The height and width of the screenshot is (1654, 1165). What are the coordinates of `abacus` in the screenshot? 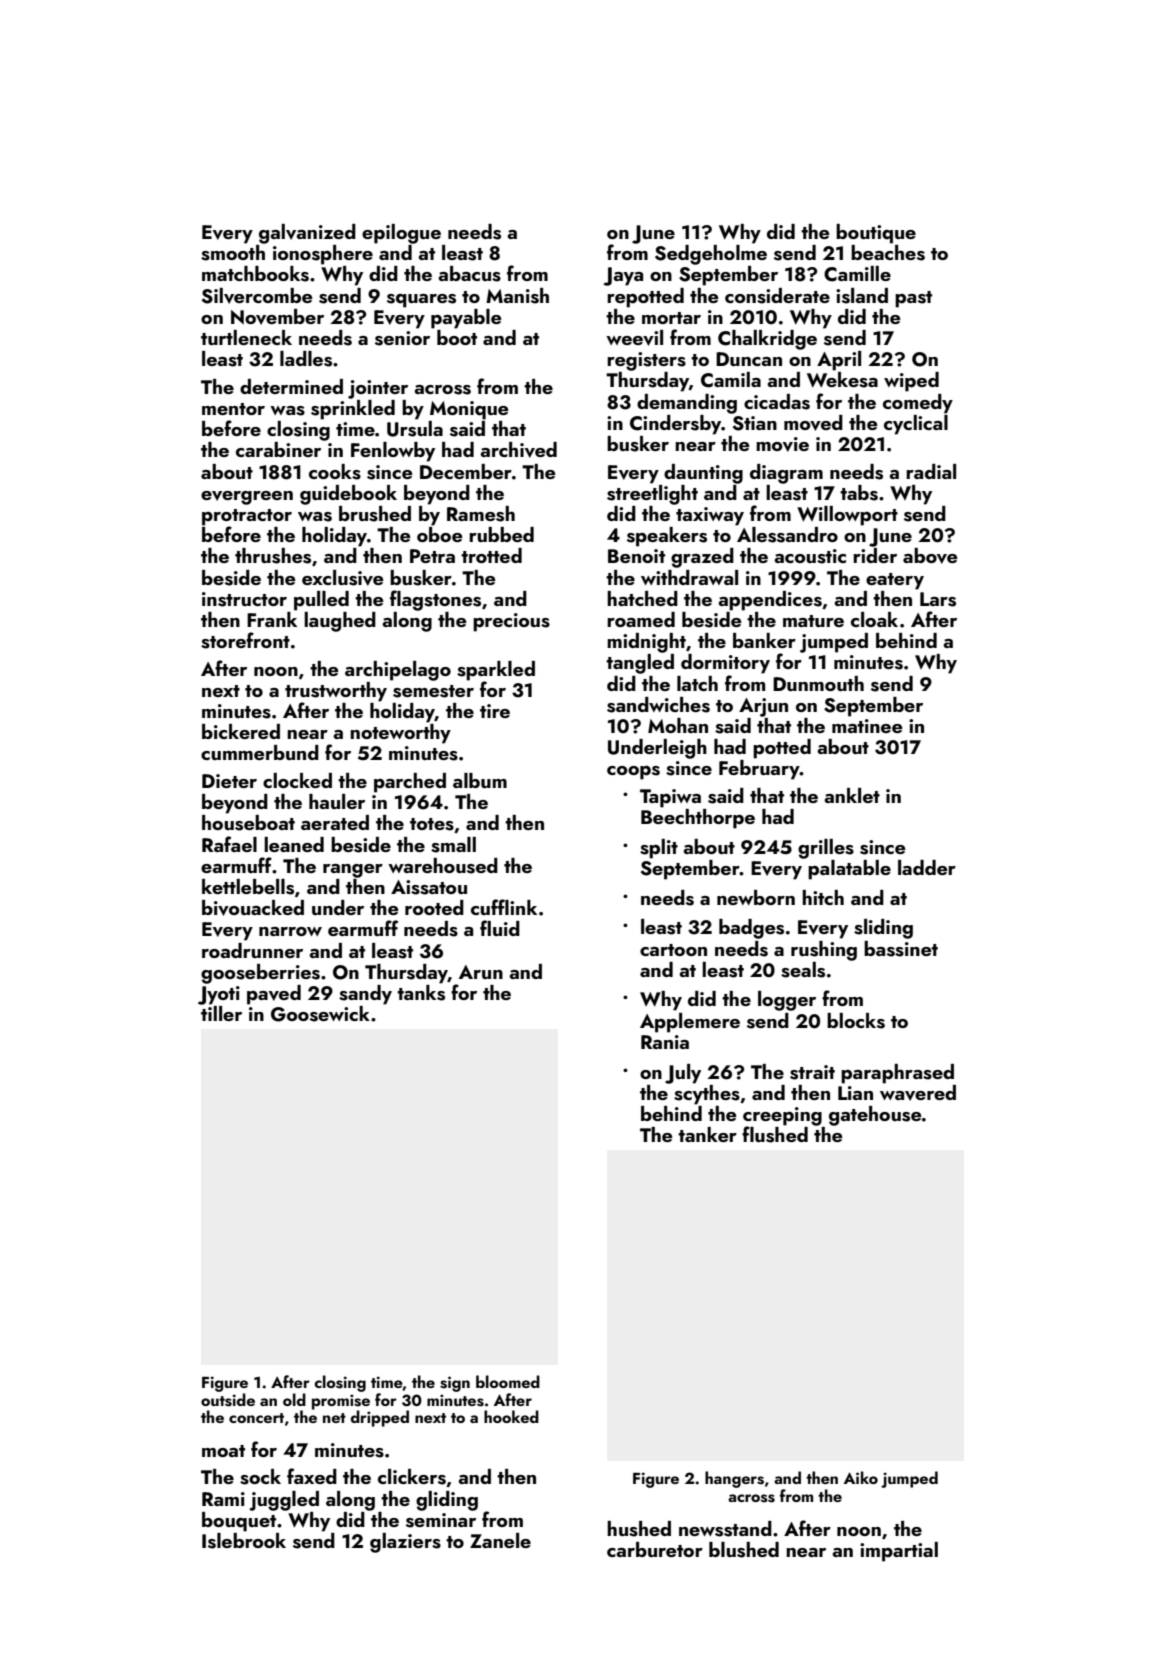 It's located at (469, 274).
